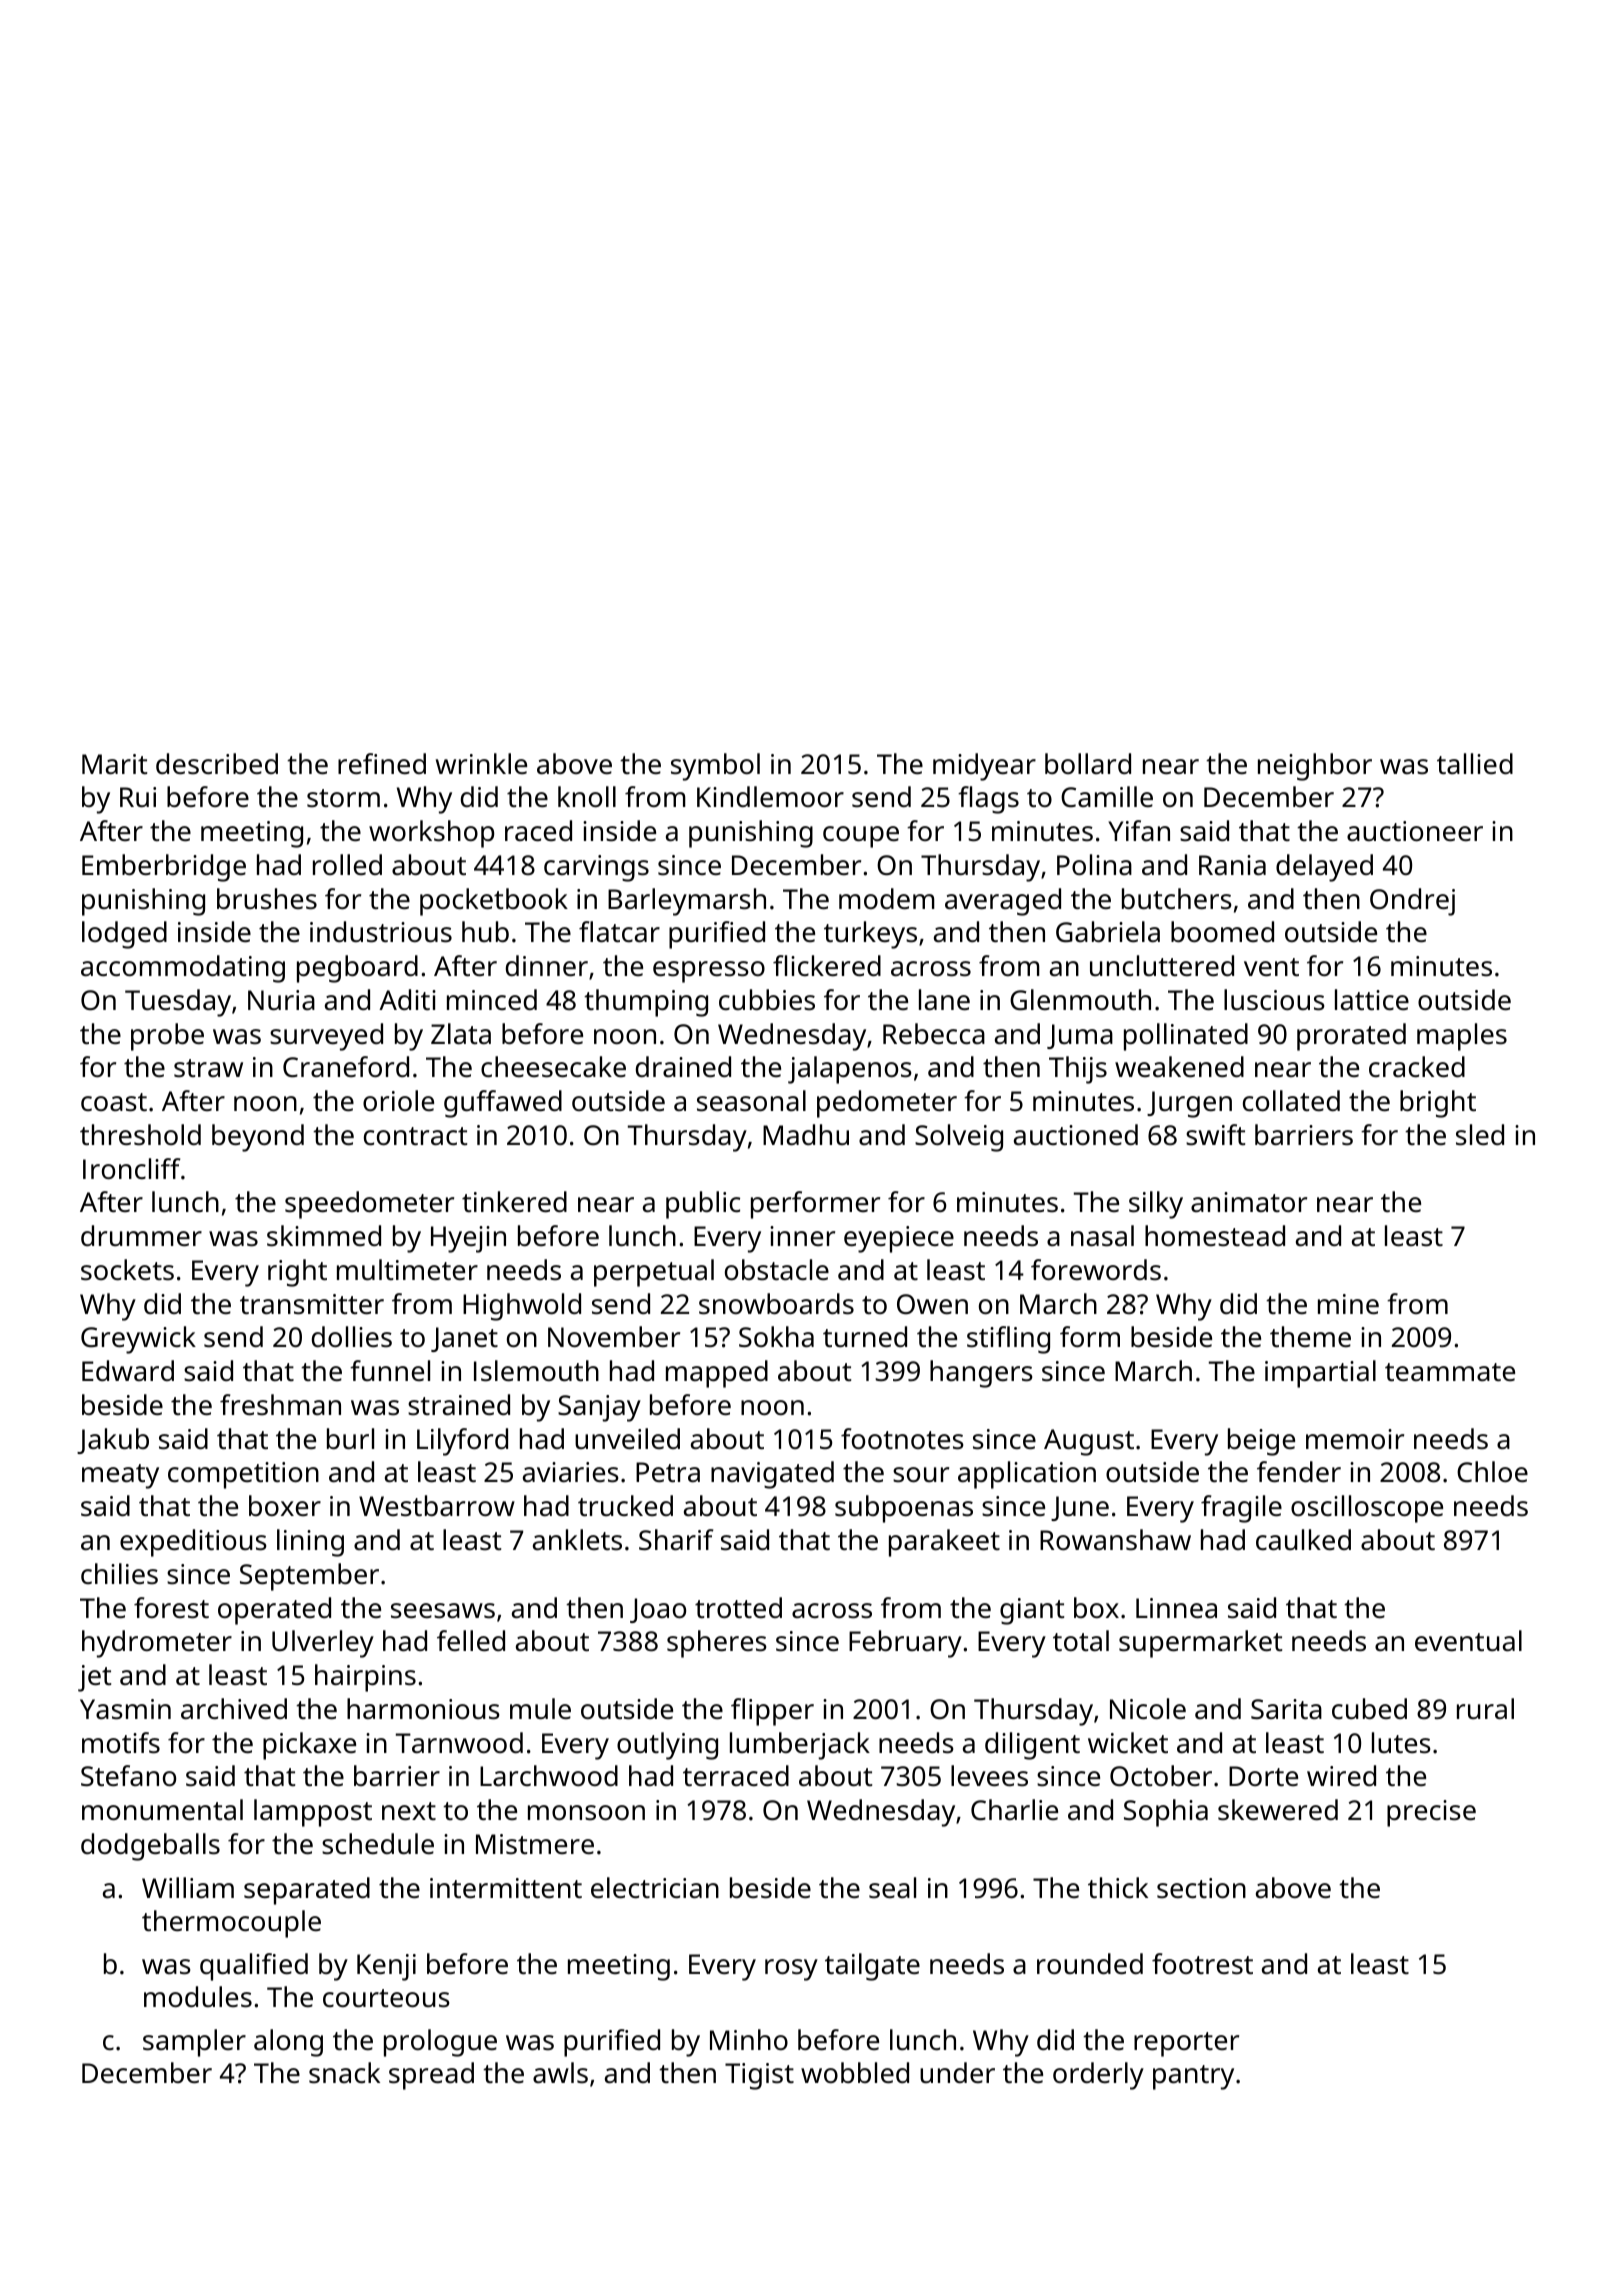 The image size is (1620, 2292). Describe the element at coordinates (1241, 1509) in the screenshot. I see `fragile` at that location.
